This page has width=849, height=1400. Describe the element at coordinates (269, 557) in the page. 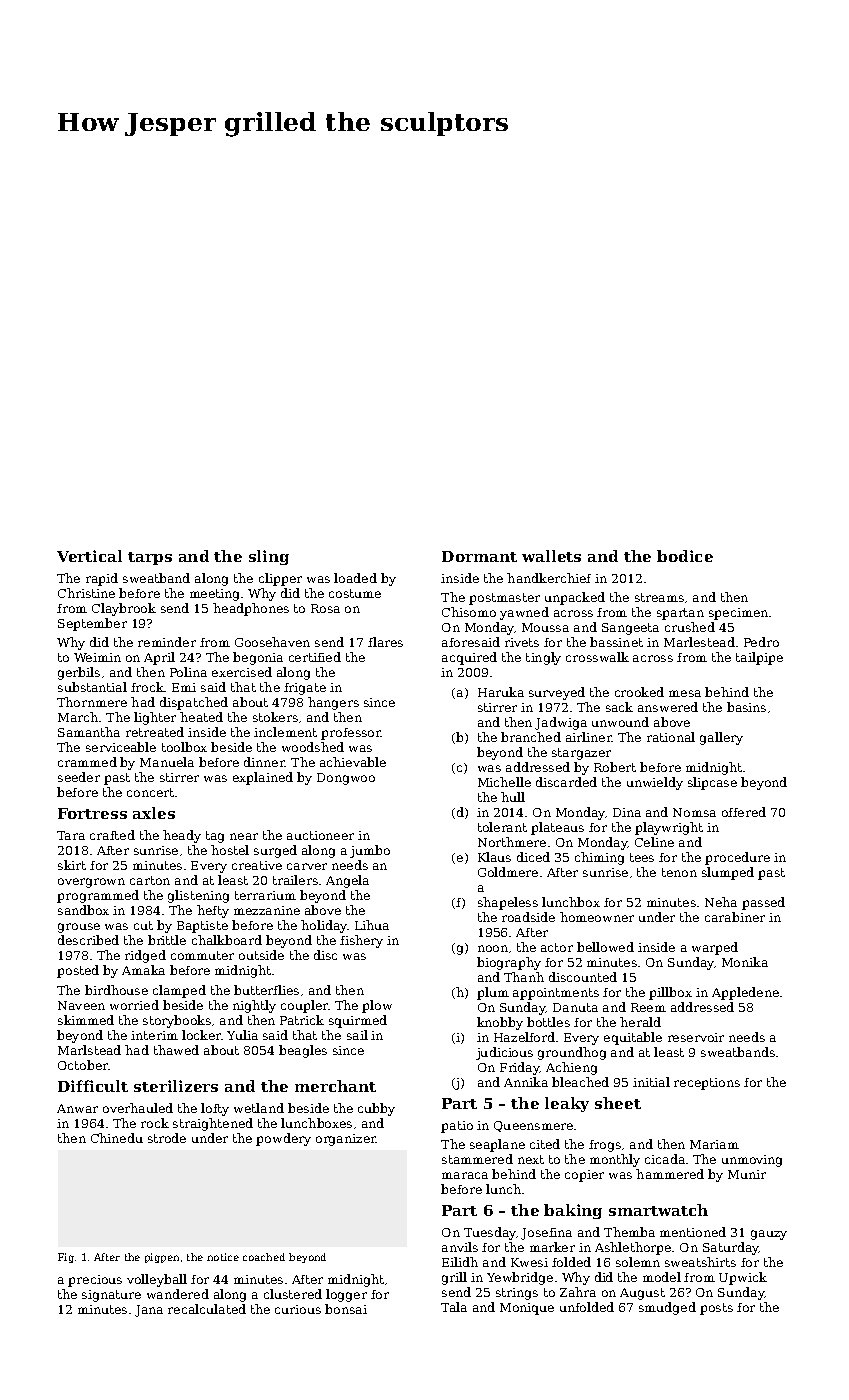

I see `sling` at that location.
